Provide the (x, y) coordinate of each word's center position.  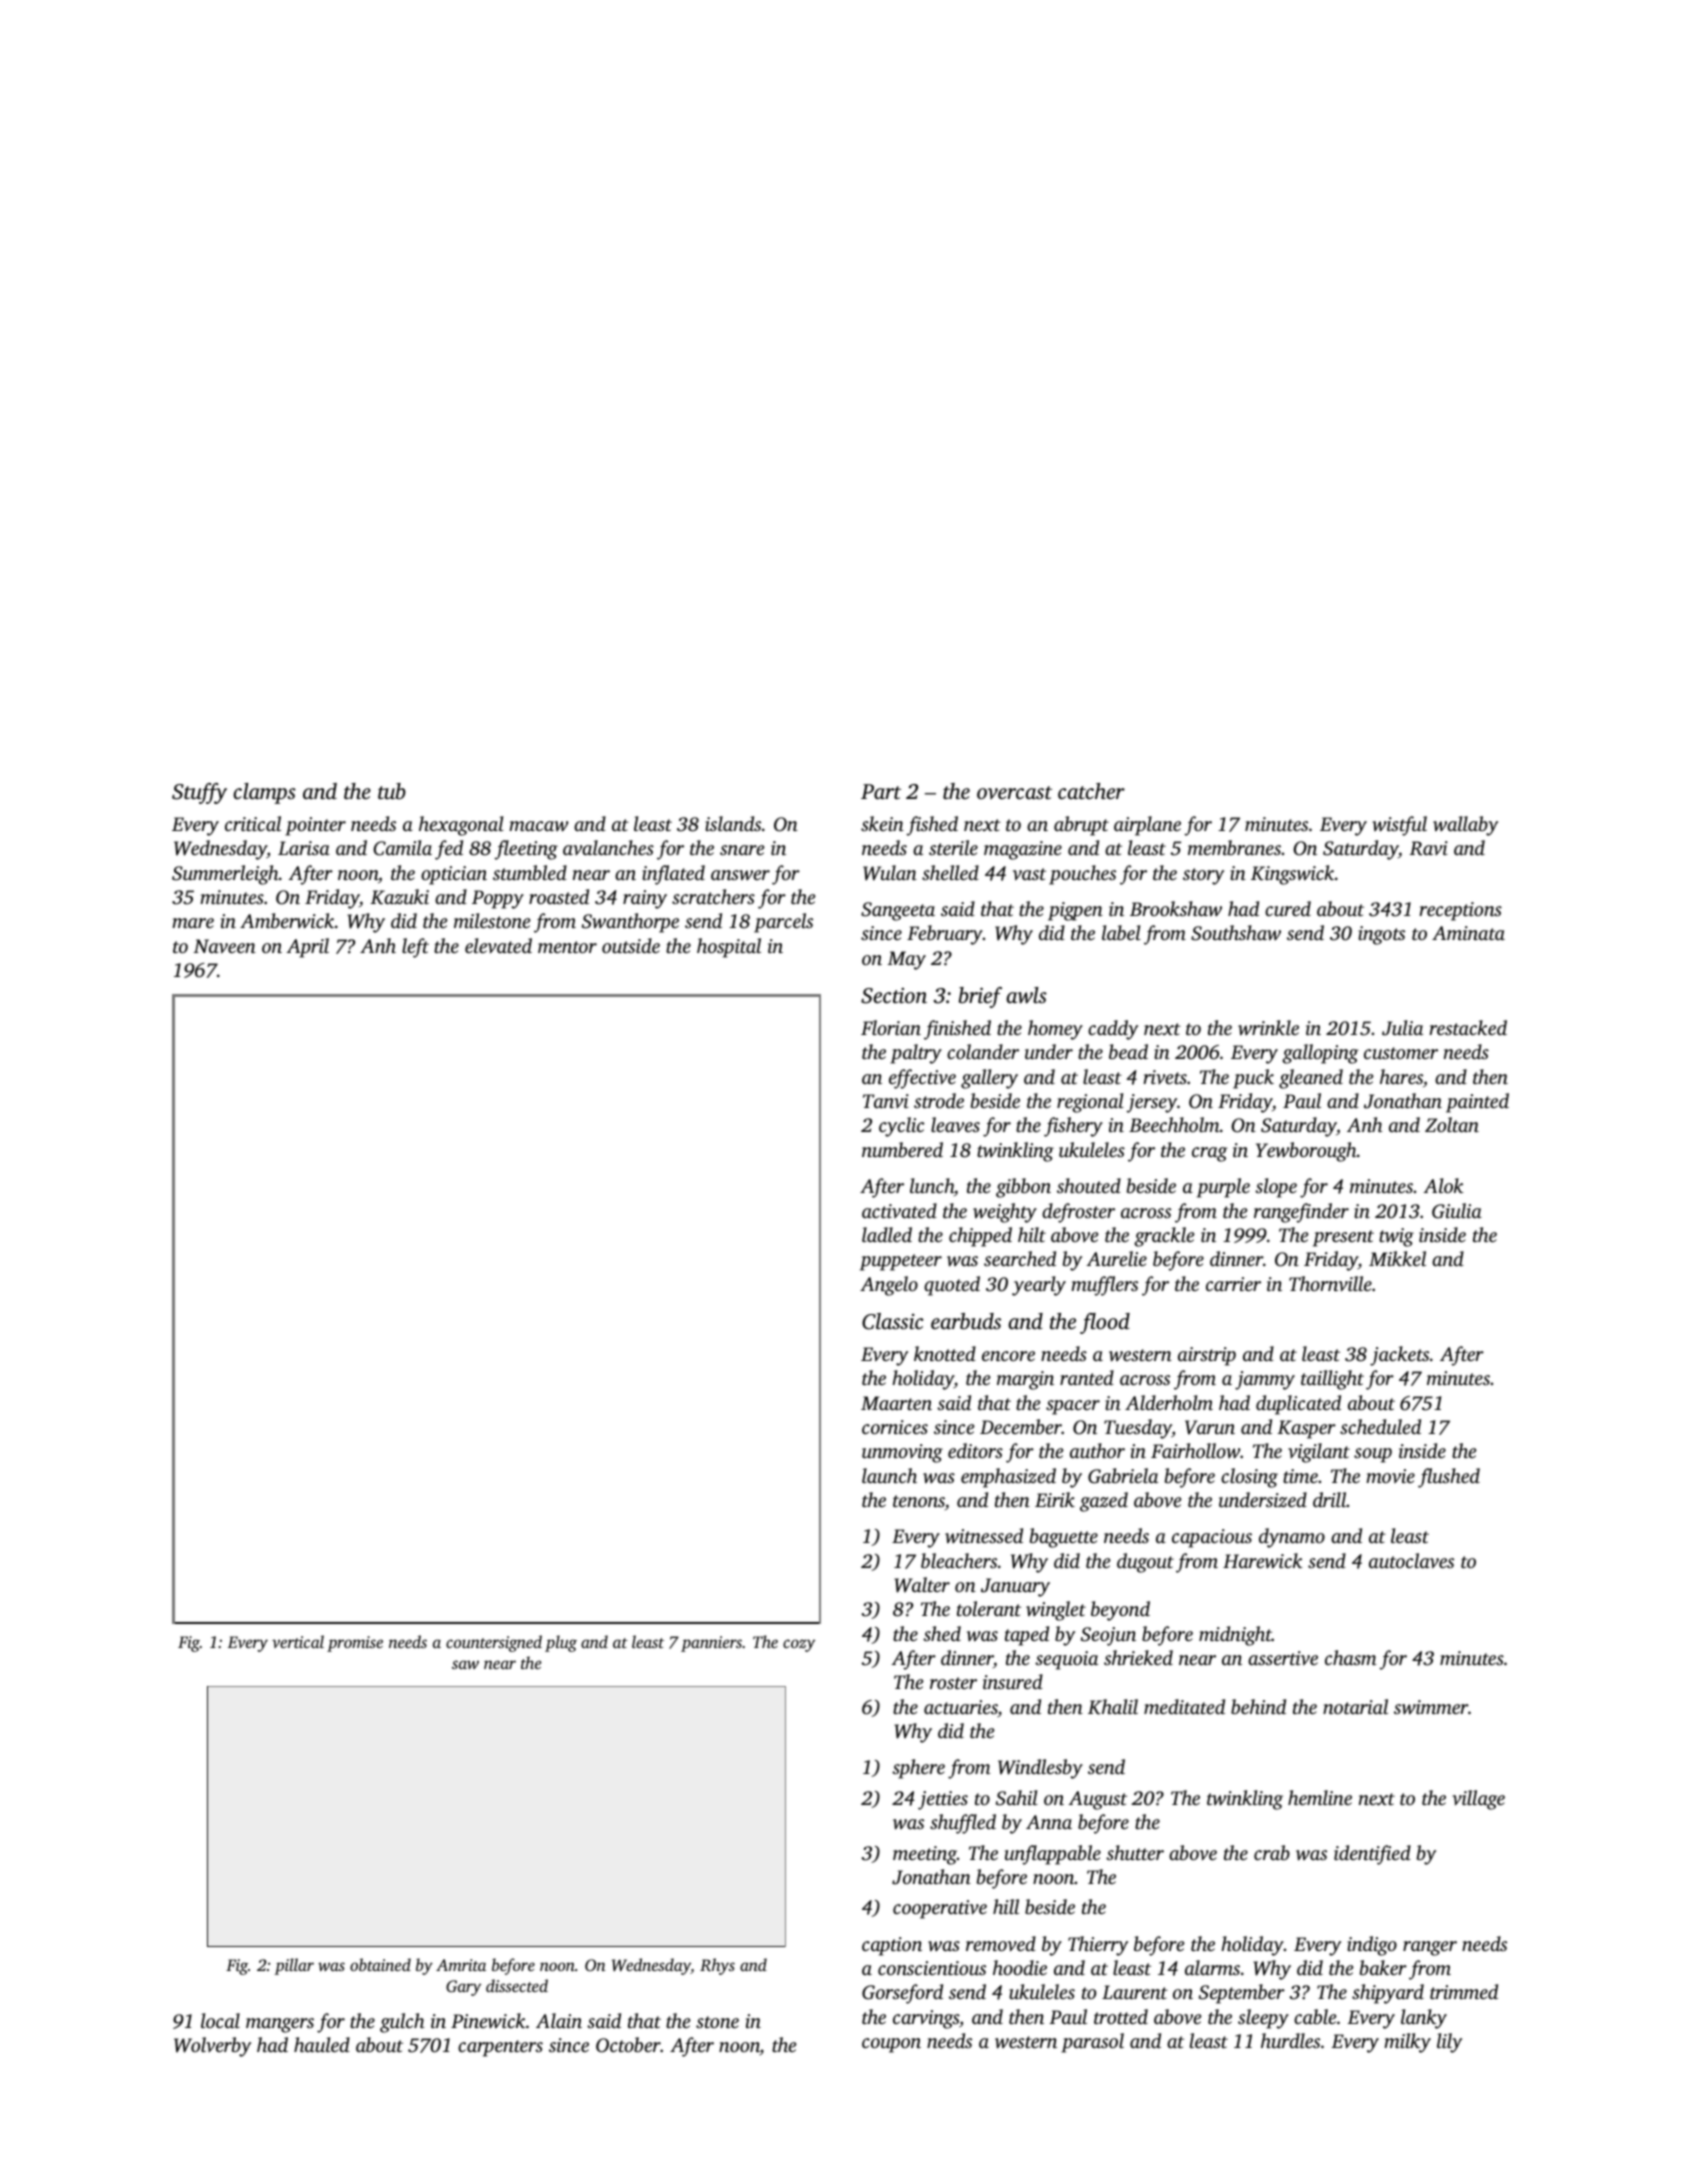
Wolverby (212, 2047)
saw (465, 1664)
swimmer (1431, 1707)
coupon (891, 2045)
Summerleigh (225, 875)
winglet (1056, 1611)
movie (1390, 1476)
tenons (919, 1501)
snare (742, 850)
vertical (298, 1641)
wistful (1399, 826)
